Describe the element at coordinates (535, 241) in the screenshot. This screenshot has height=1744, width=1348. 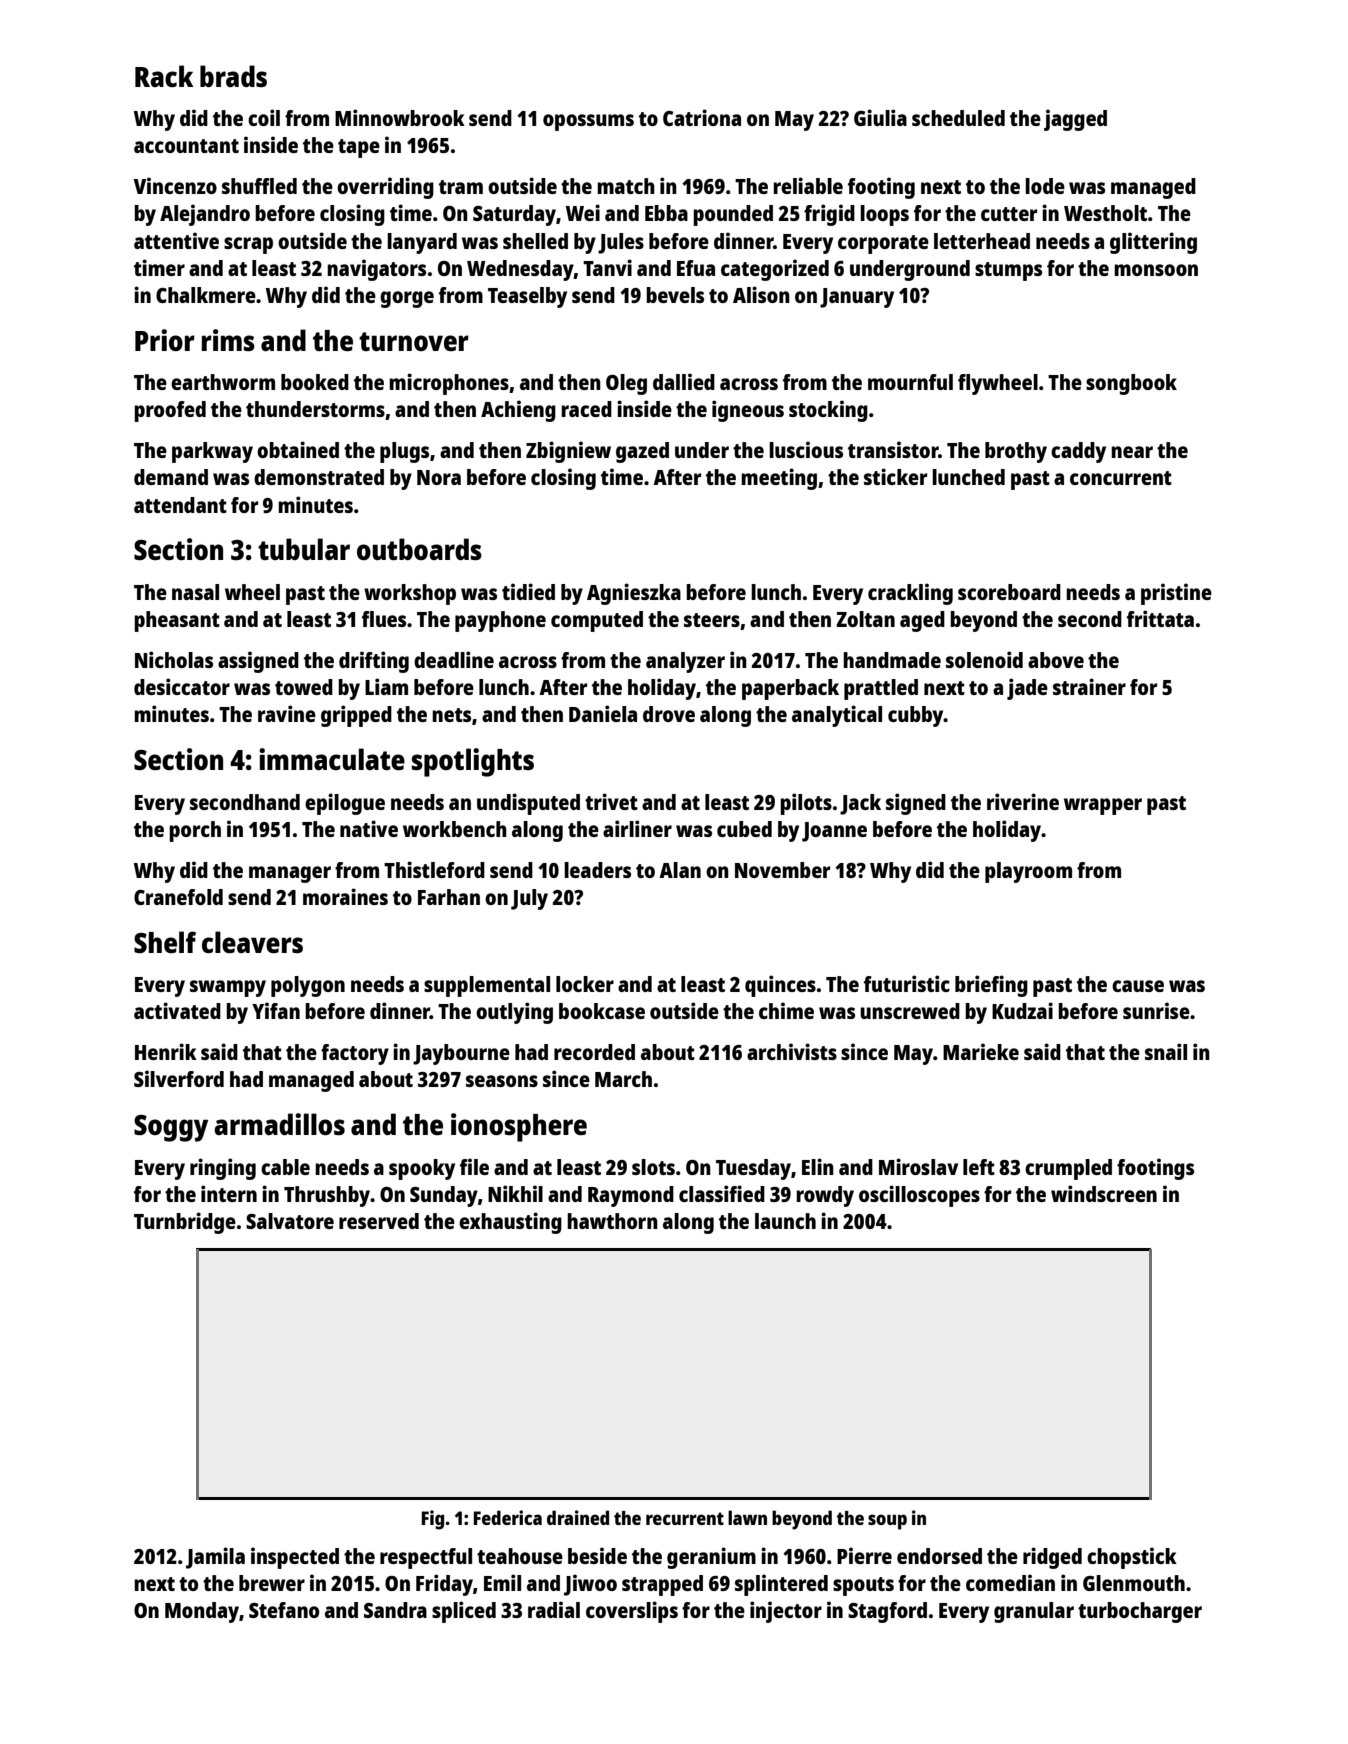
I see `shelled` at that location.
